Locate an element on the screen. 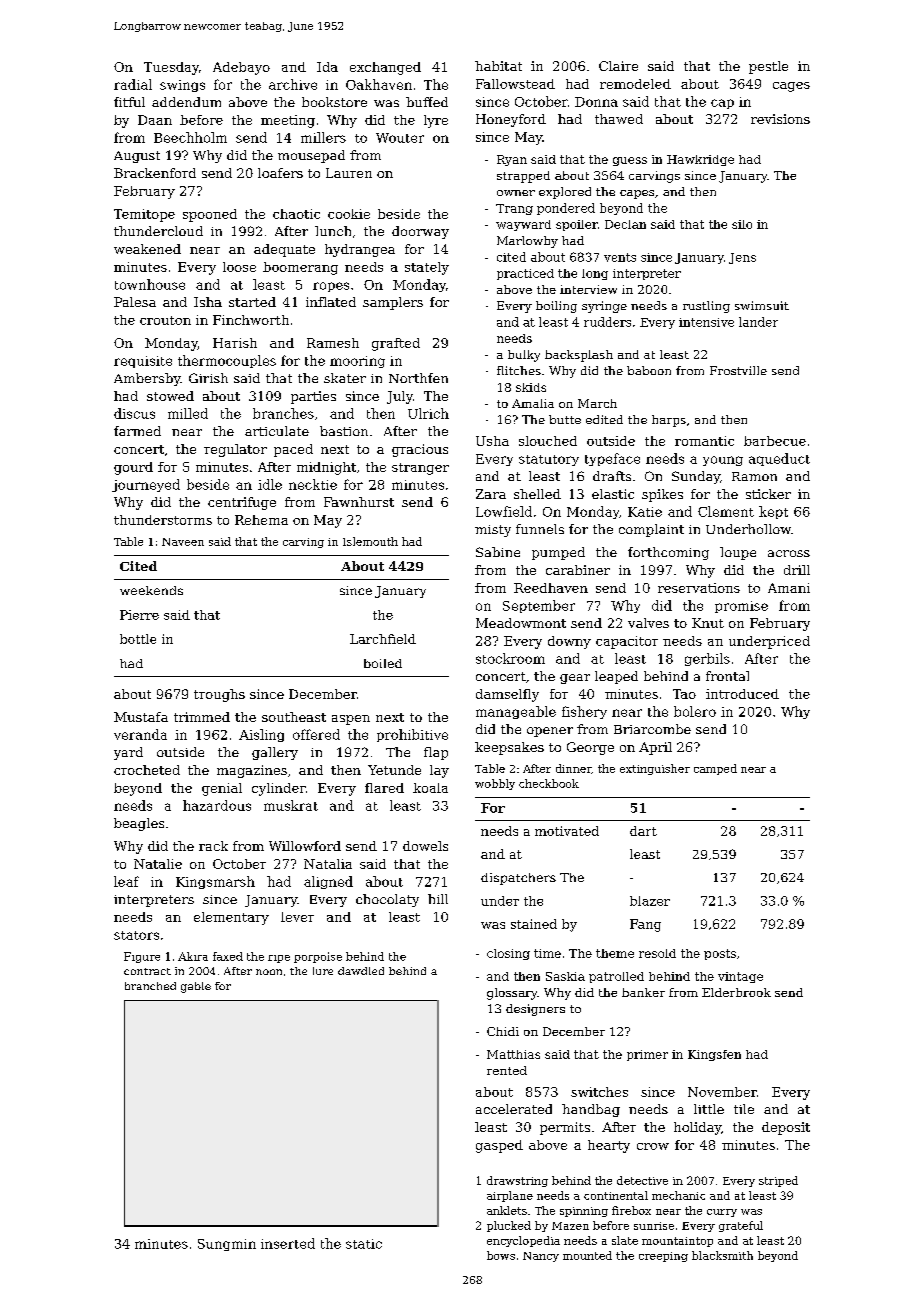 This screenshot has width=924, height=1308. Yetunde is located at coordinates (394, 770).
